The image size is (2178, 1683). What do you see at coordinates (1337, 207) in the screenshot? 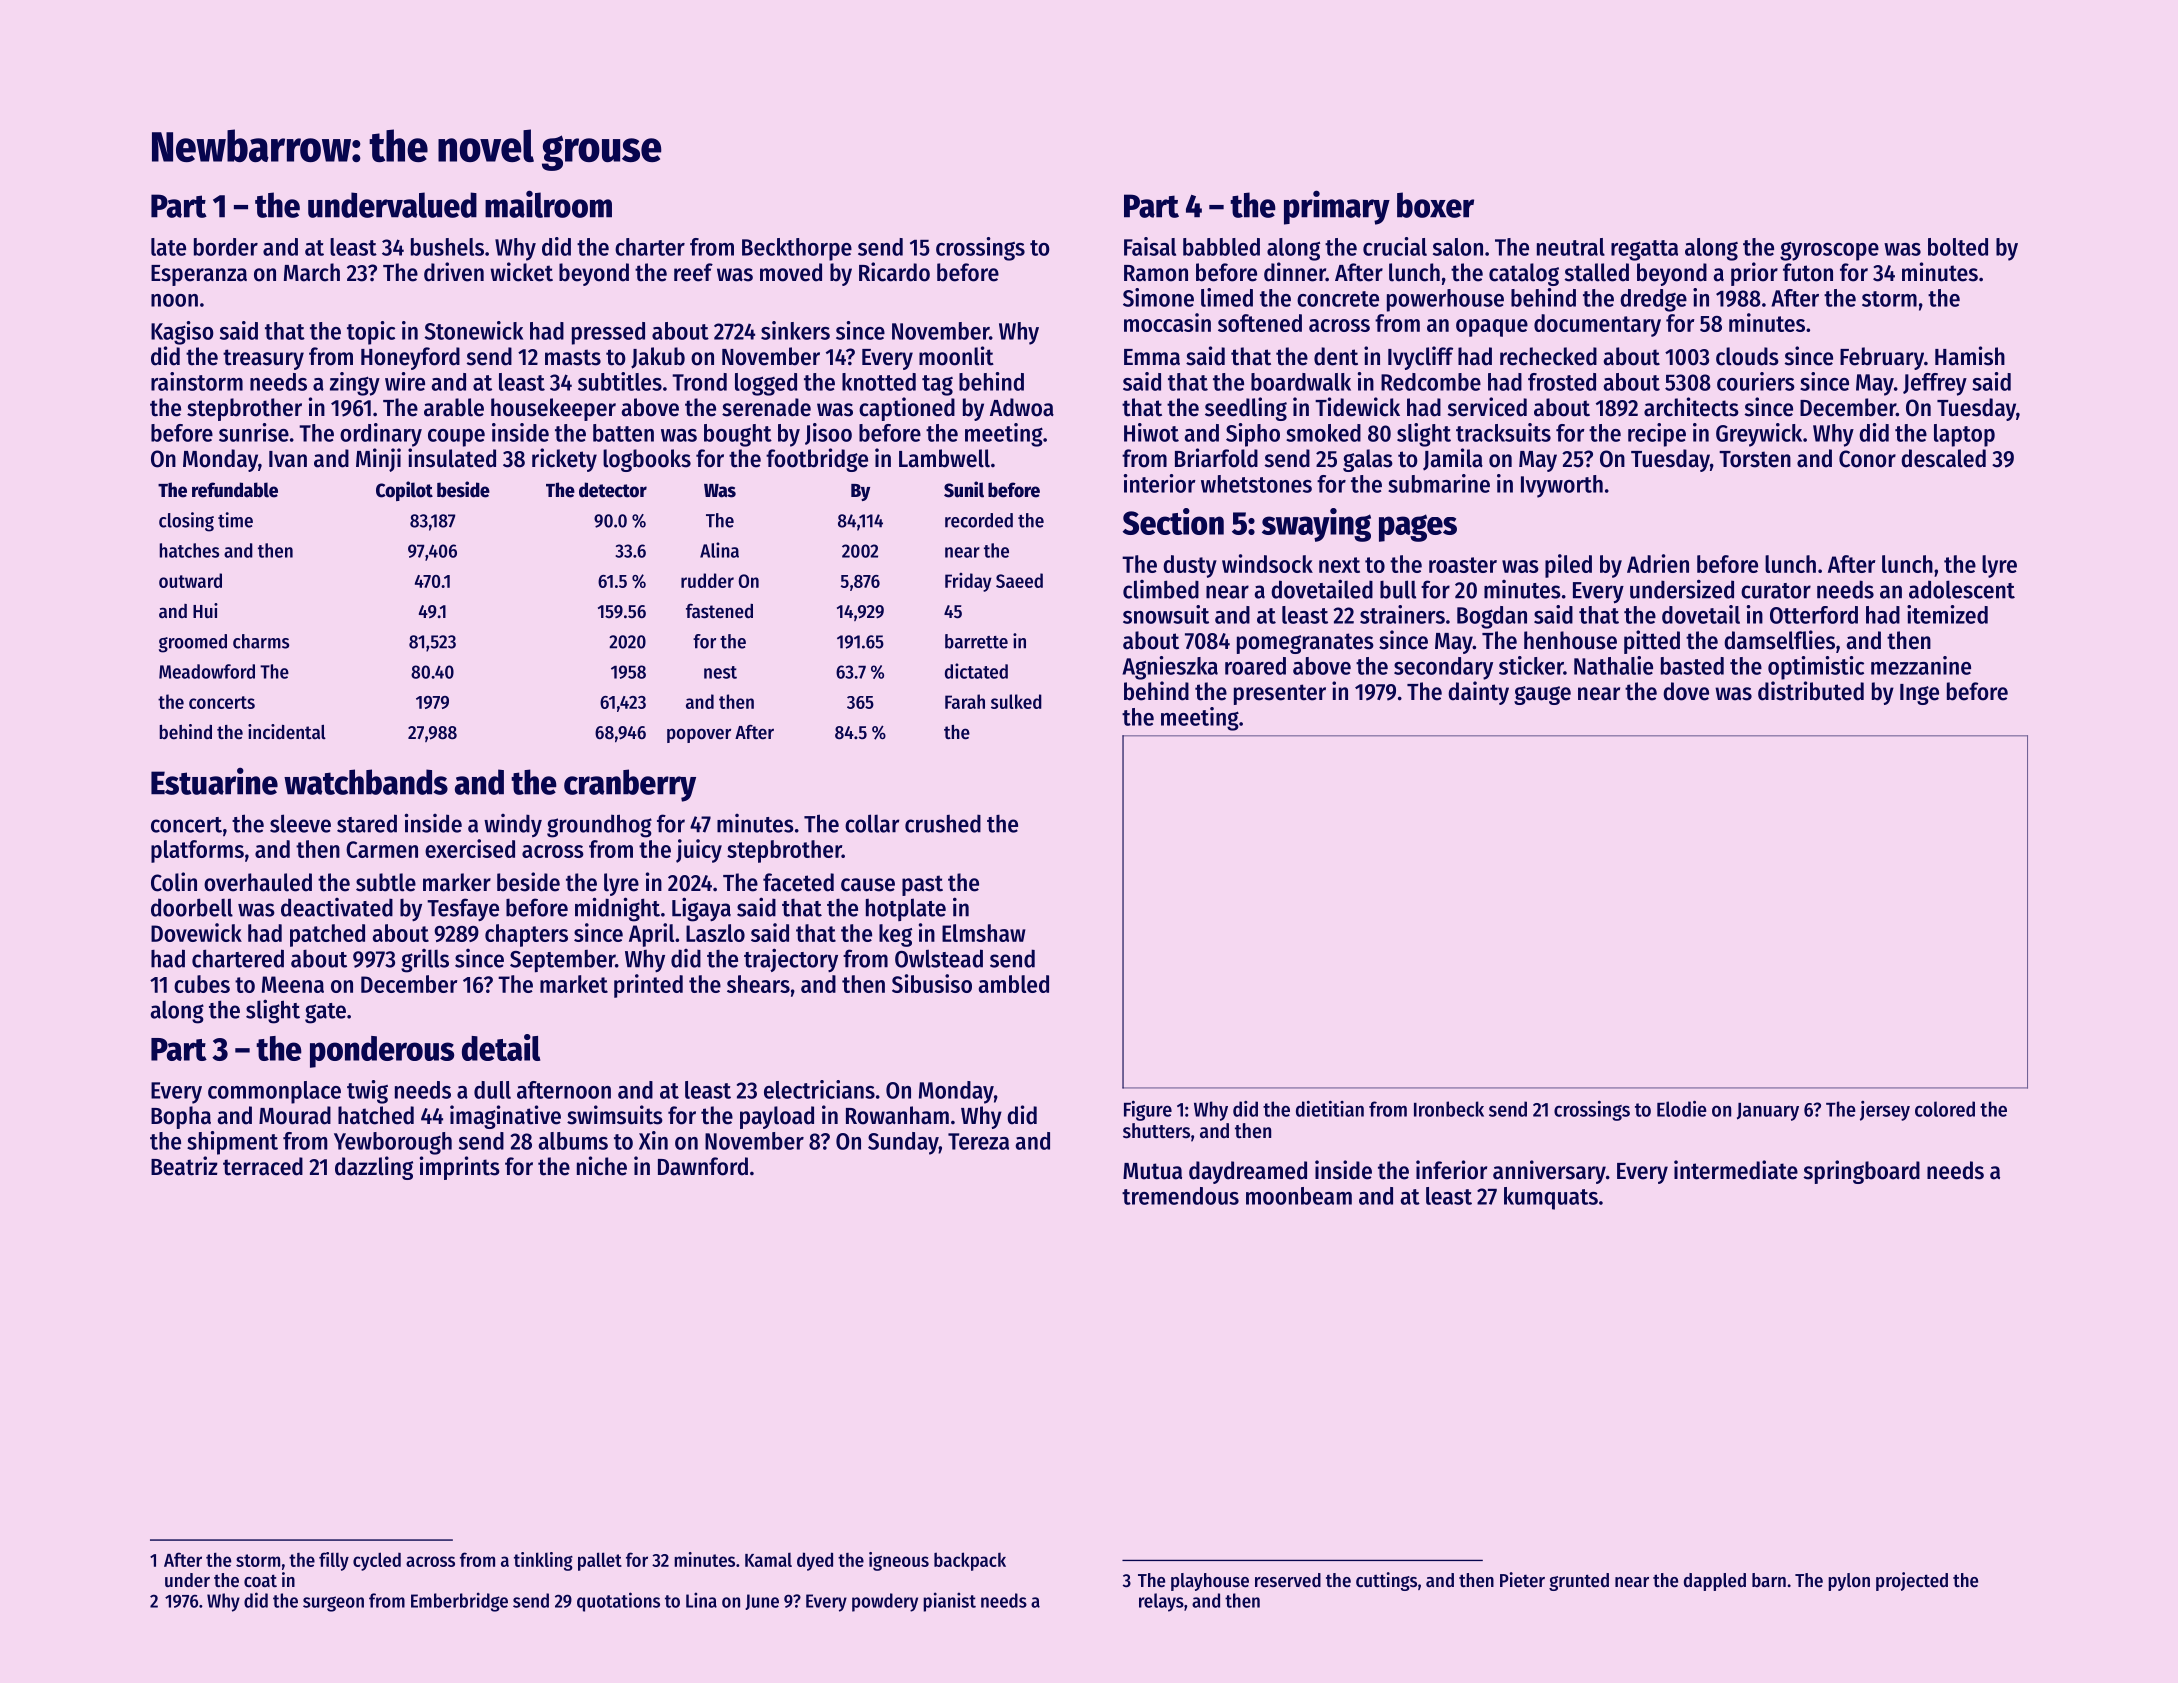
I see `primary` at bounding box center [1337, 207].
